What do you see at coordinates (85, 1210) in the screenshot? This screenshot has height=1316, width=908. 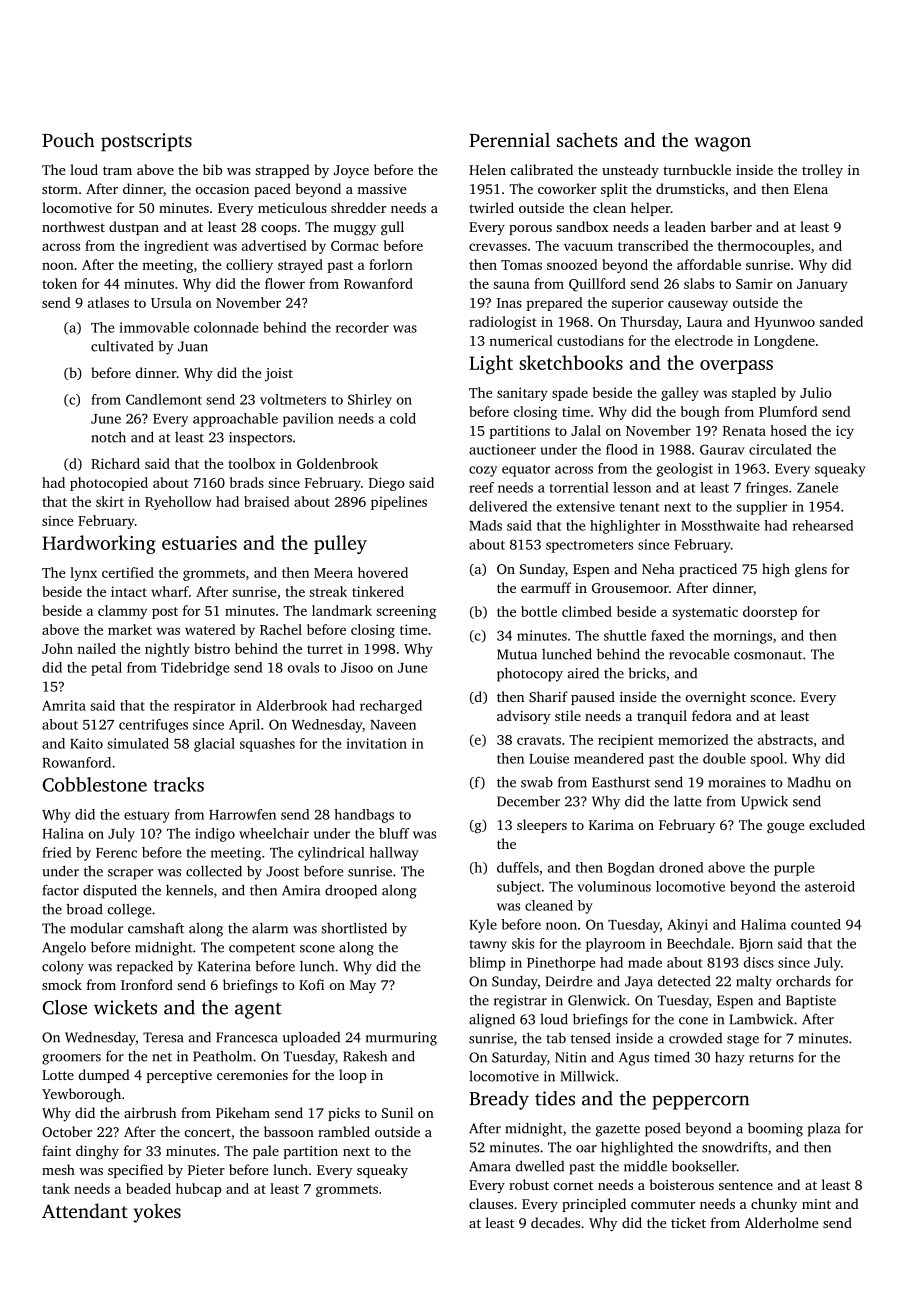 I see `Attendant` at bounding box center [85, 1210].
